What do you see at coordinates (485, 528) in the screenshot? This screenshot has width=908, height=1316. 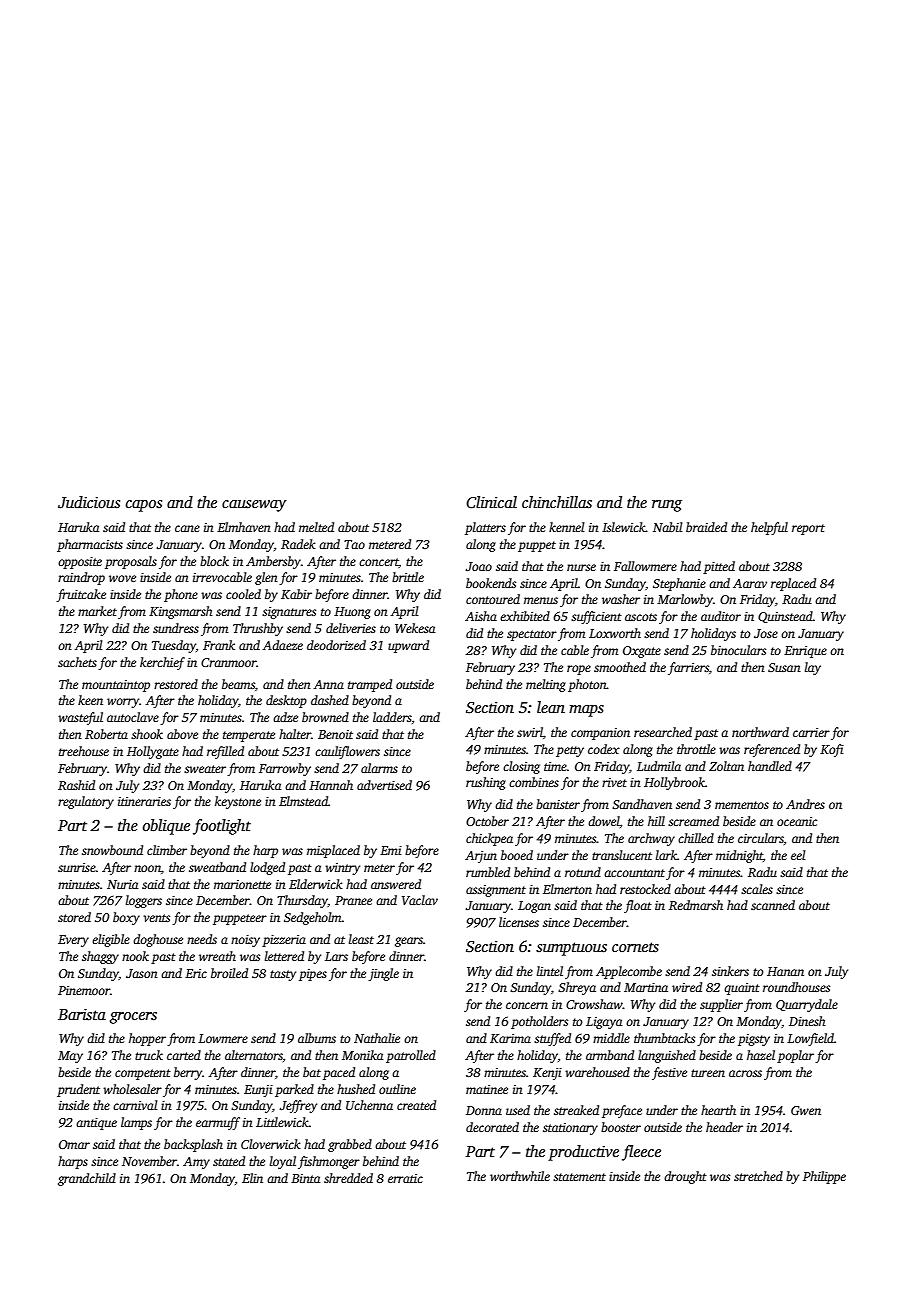 I see `platters` at bounding box center [485, 528].
